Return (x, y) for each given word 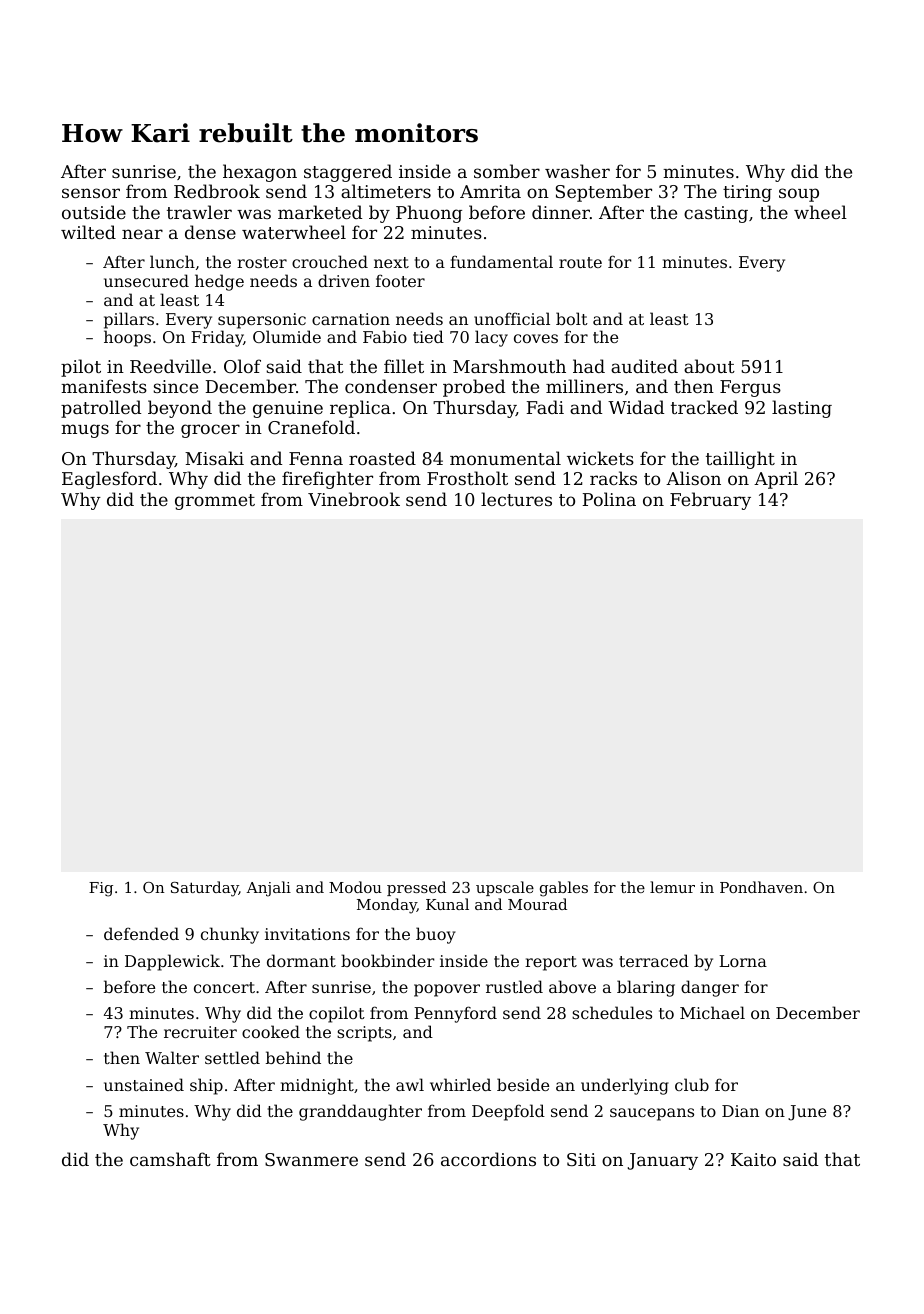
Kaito (753, 1159)
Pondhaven (761, 887)
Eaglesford (109, 480)
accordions (488, 1159)
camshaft (170, 1159)
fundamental (501, 261)
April (776, 480)
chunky (230, 935)
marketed (320, 212)
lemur (672, 887)
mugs (85, 431)
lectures (516, 499)
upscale (505, 888)
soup (799, 195)
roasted (382, 458)
